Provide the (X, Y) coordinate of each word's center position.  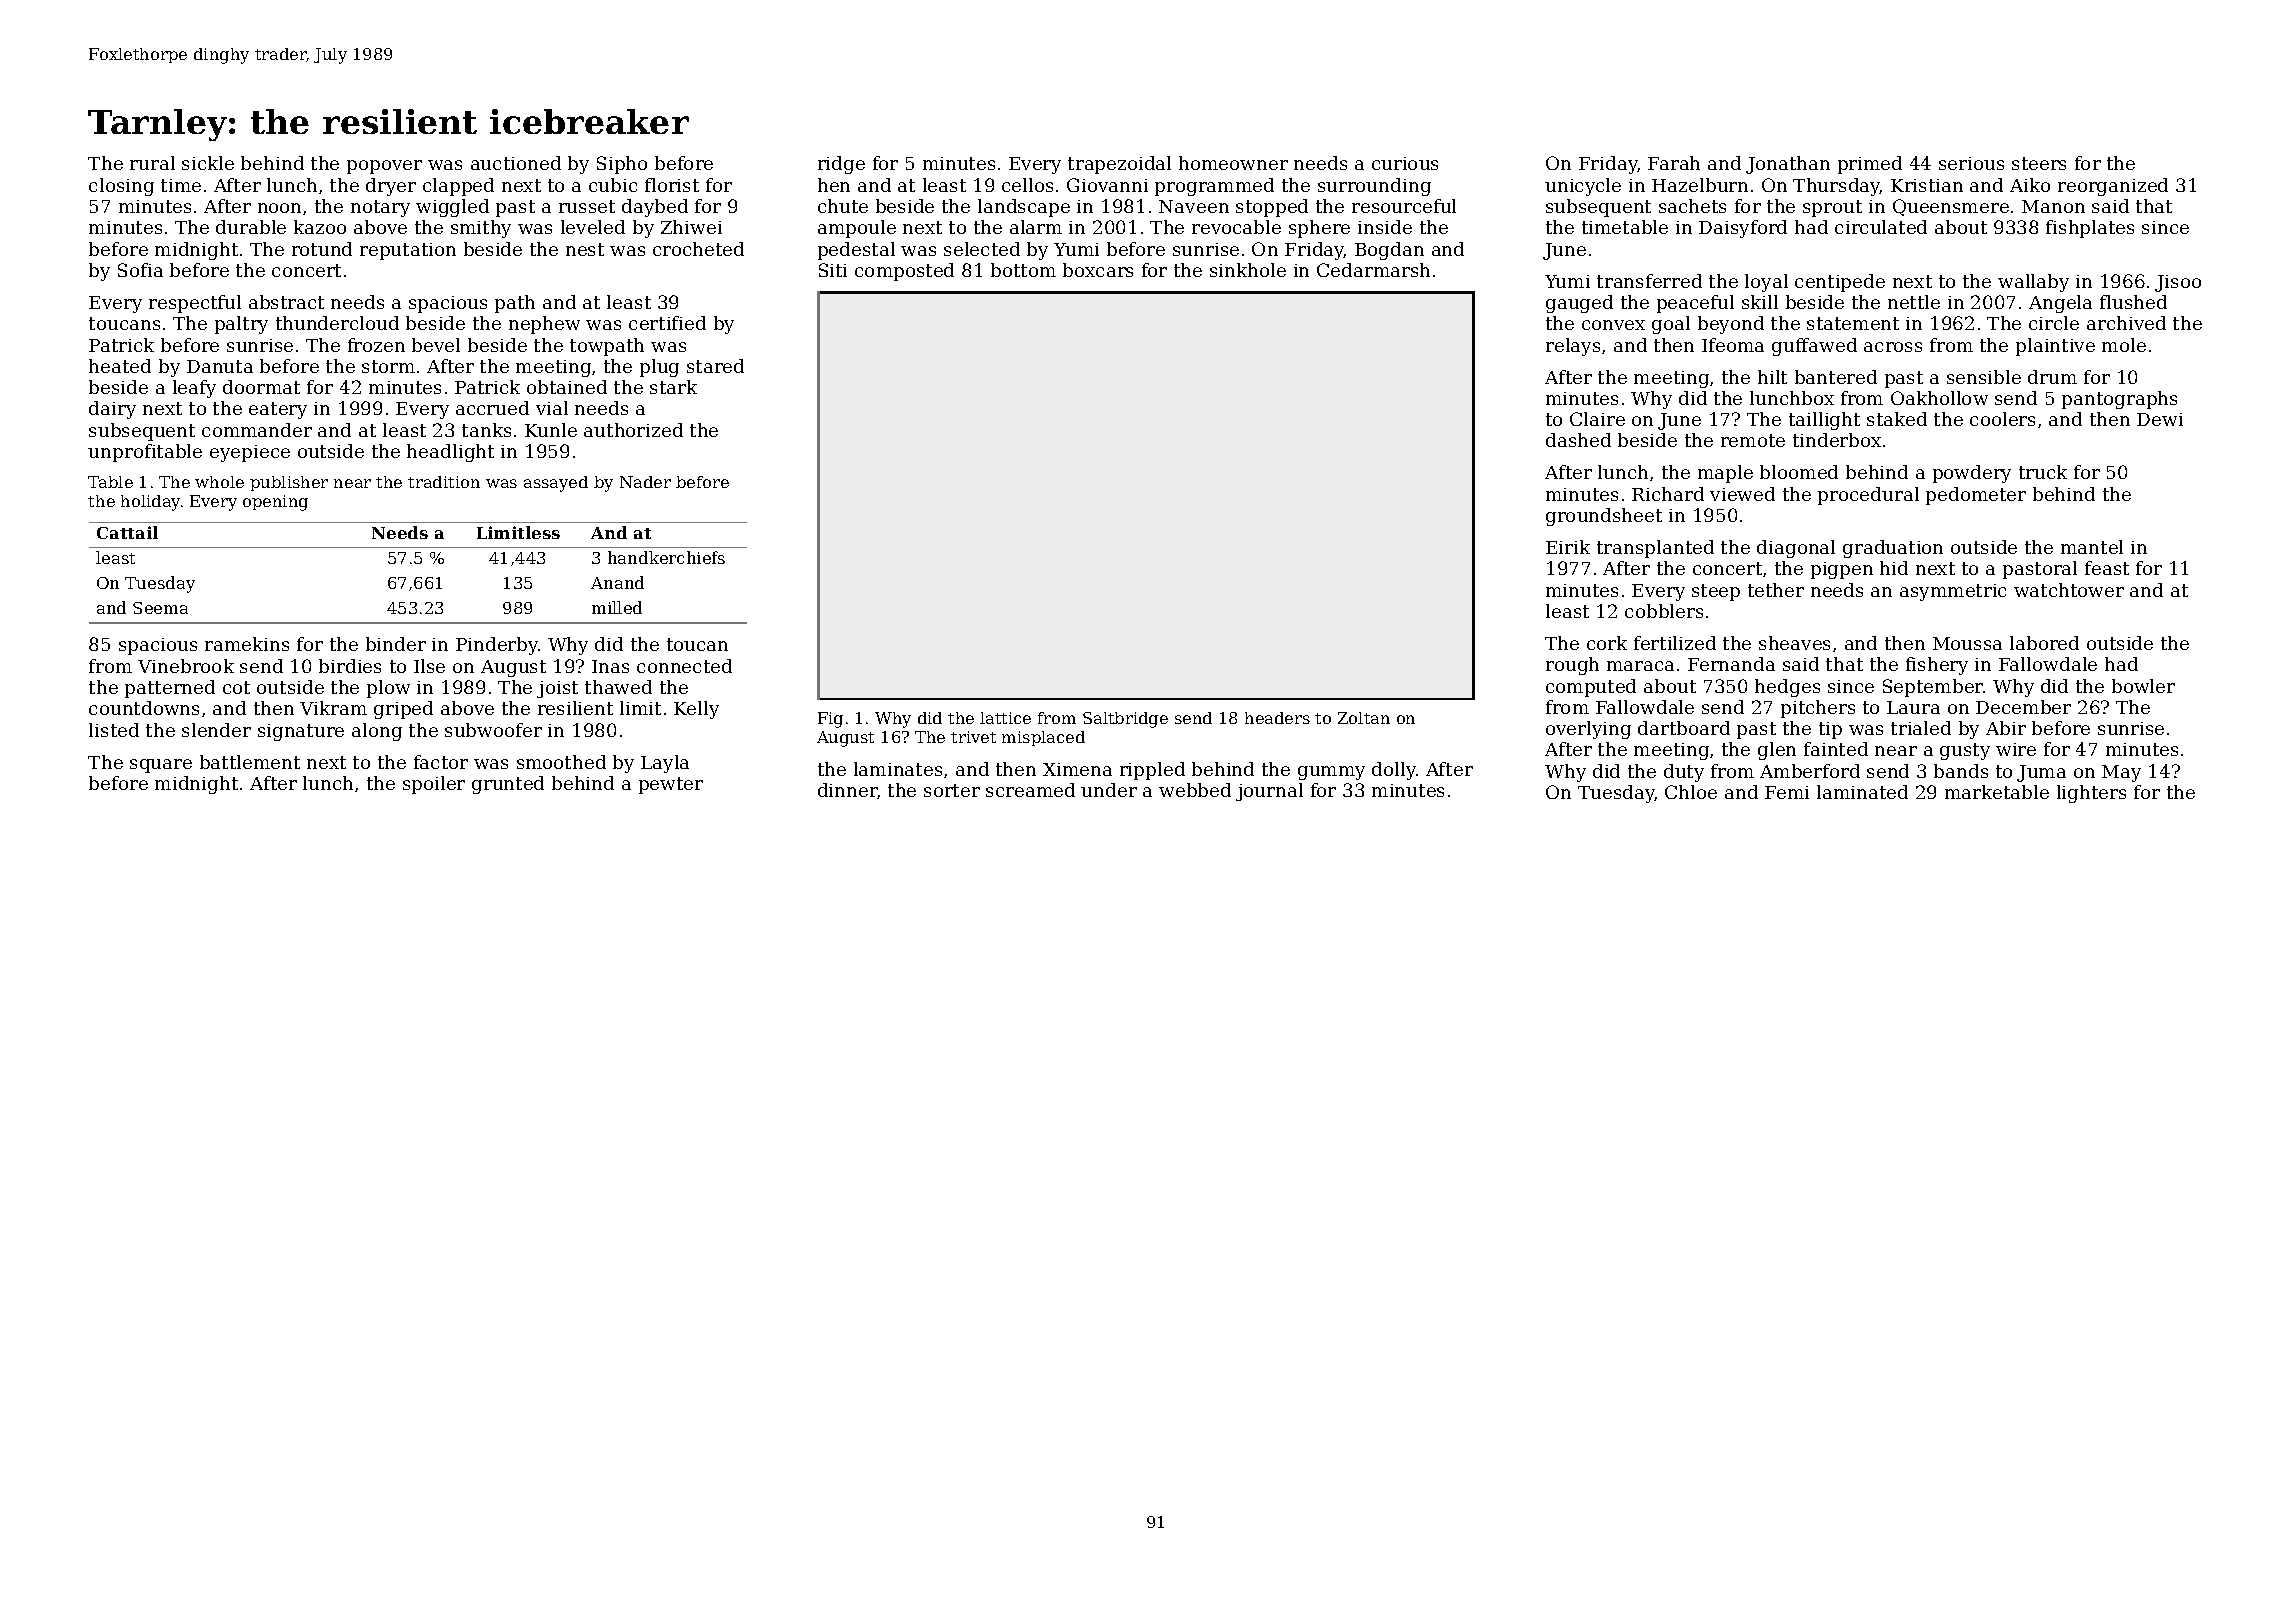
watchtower (2069, 590)
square (161, 766)
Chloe (1691, 792)
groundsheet (1604, 517)
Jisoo (2178, 283)
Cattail (127, 532)
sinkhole (1248, 270)
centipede (1840, 283)
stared (715, 366)
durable (251, 227)
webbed (1195, 790)
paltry (241, 325)
